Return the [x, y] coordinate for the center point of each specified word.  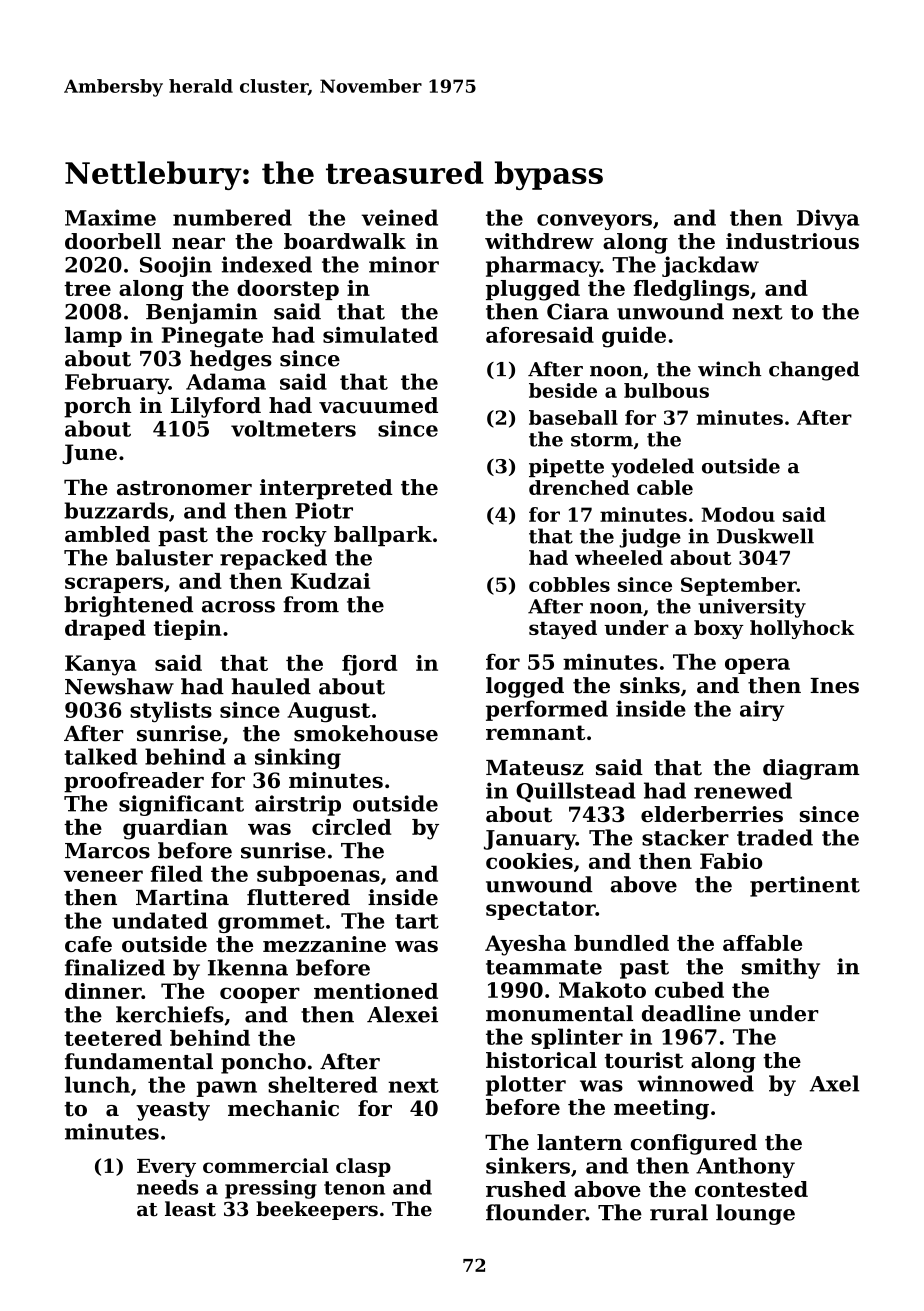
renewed [743, 790]
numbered [232, 217]
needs [167, 1187]
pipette [566, 467]
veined [399, 217]
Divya [828, 219]
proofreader [134, 782]
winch [729, 369]
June [89, 454]
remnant [535, 732]
